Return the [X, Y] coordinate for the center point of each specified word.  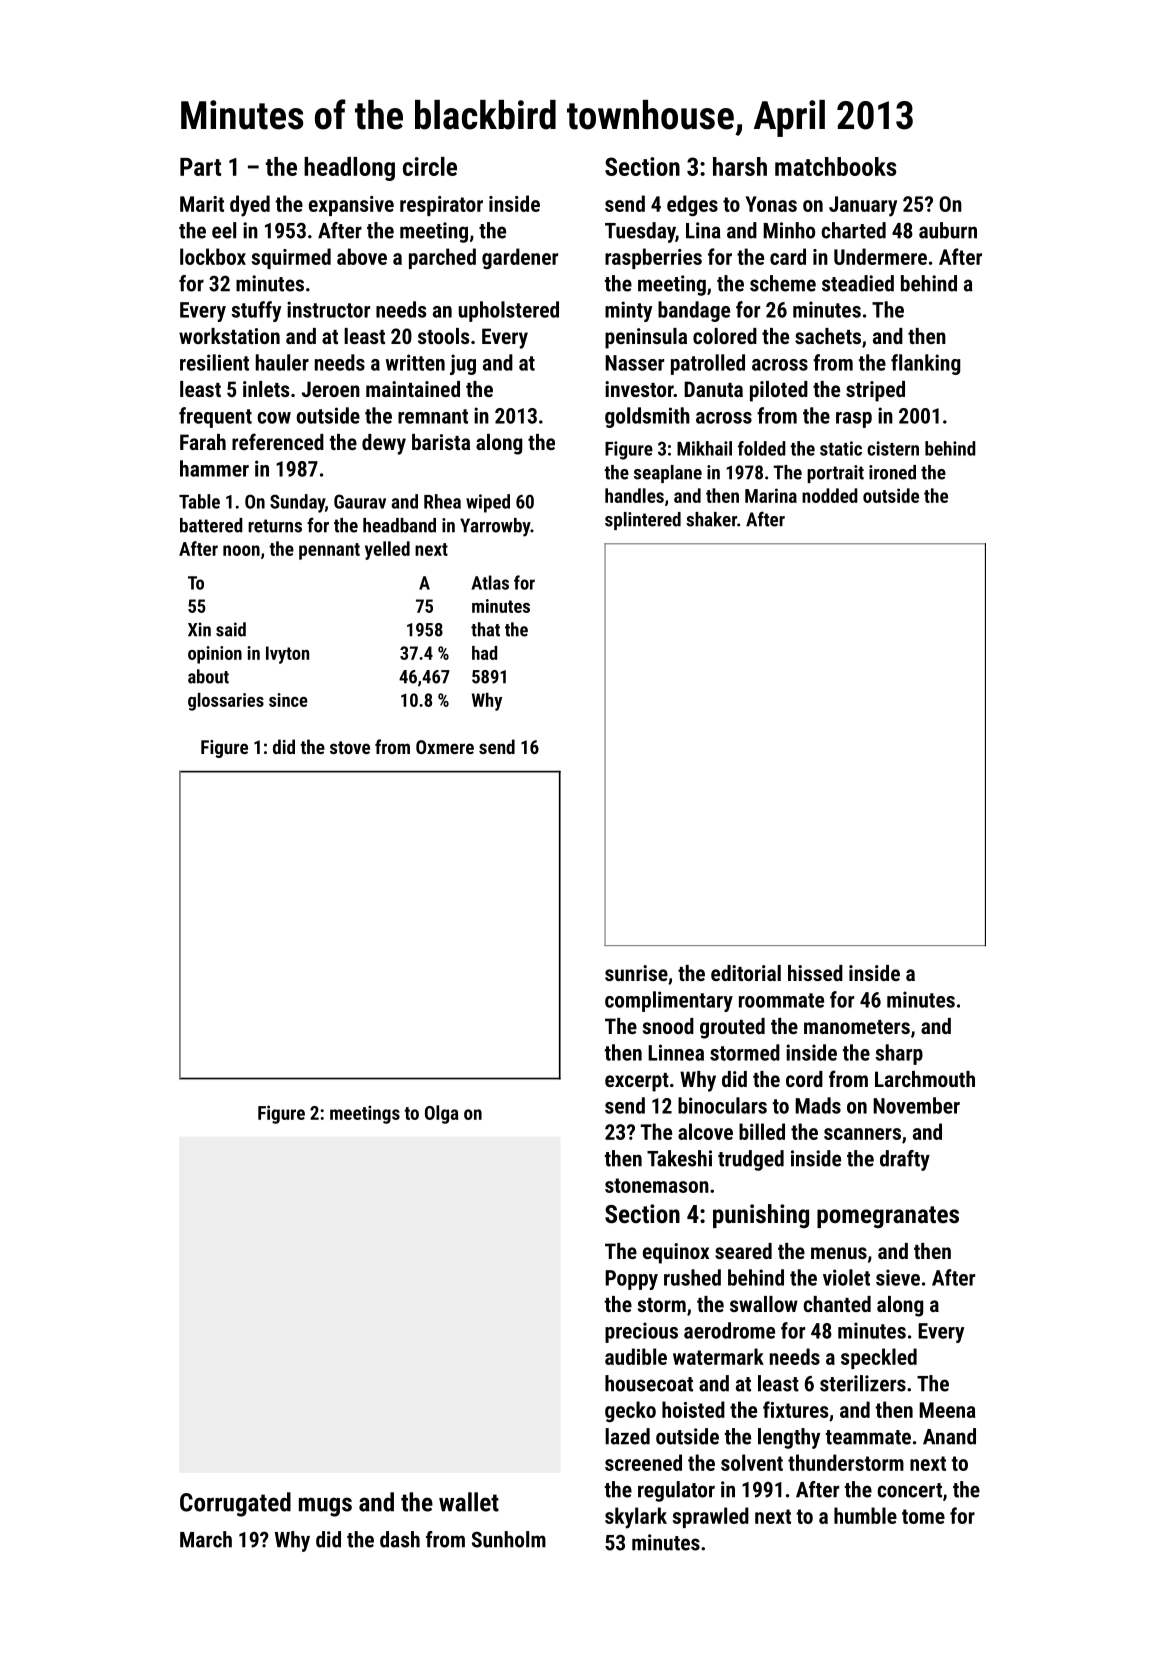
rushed [692, 1277]
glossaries [226, 702]
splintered [643, 521]
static [841, 448]
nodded [830, 495]
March [206, 1539]
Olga [442, 1114]
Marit [202, 204]
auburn [948, 230]
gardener [520, 258]
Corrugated [235, 1504]
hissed [815, 973]
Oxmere [445, 747]
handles [634, 495]
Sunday [297, 503]
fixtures [795, 1409]
